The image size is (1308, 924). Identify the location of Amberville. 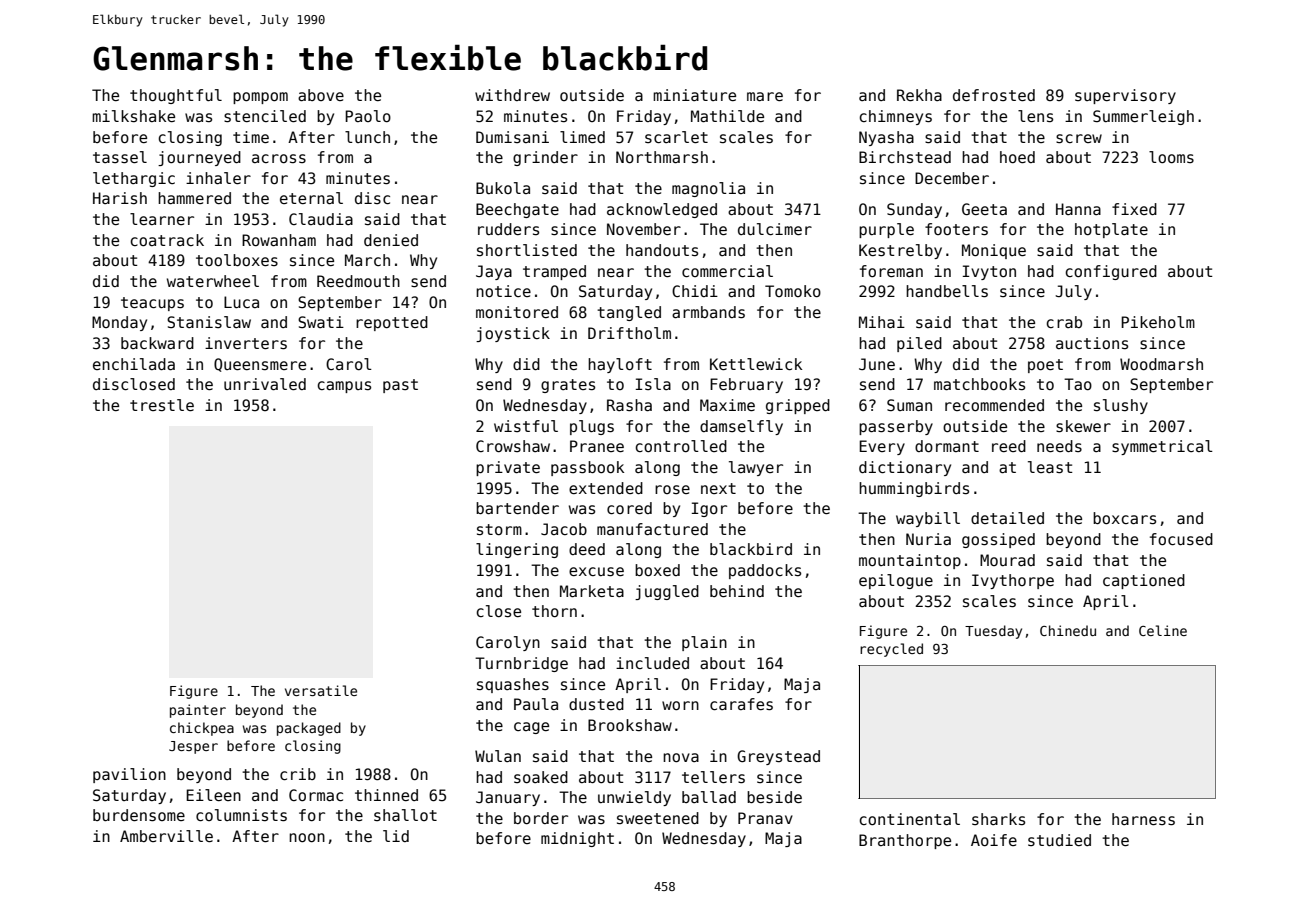
(166, 836).
